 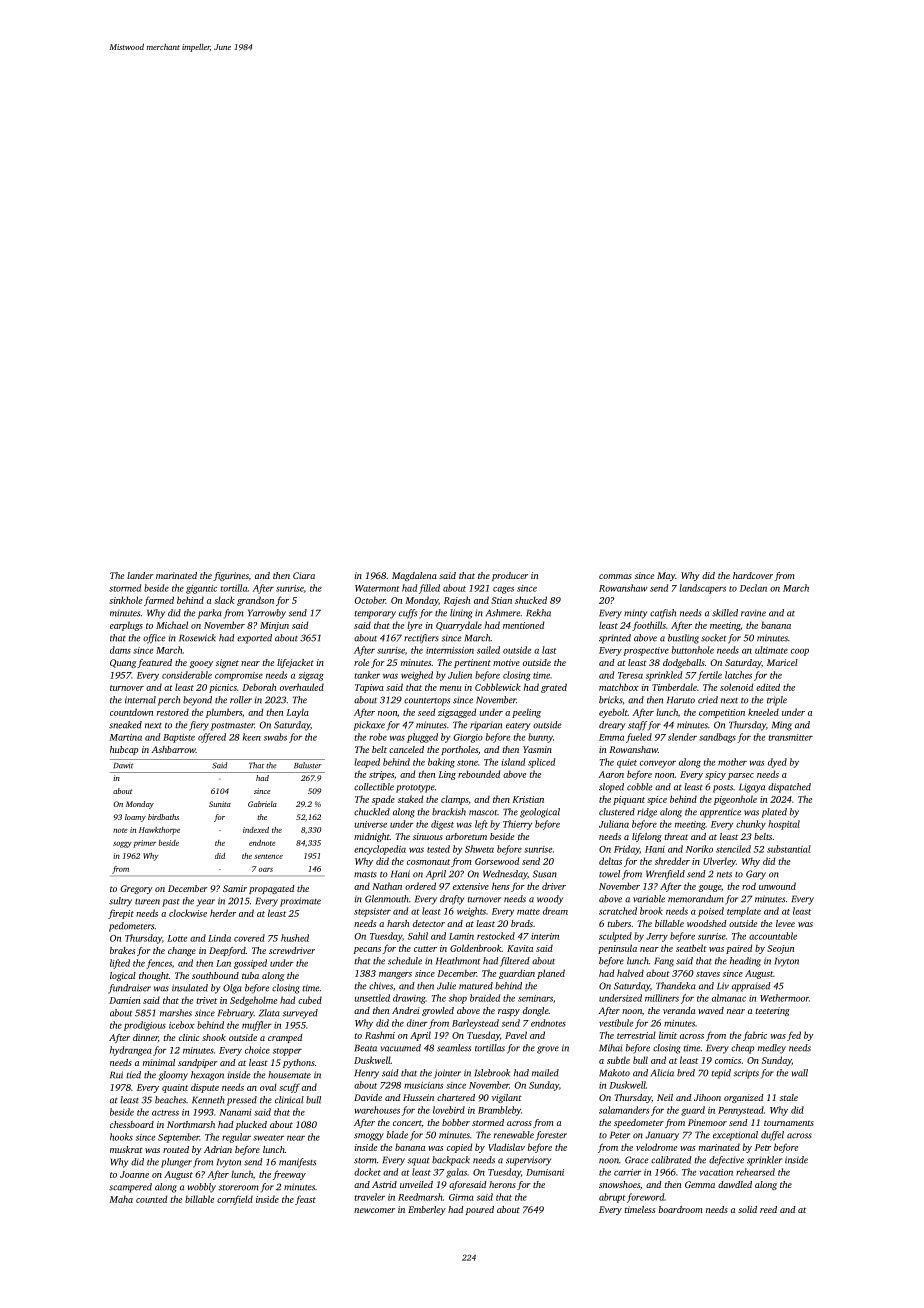 I want to click on counted, so click(x=151, y=1199).
